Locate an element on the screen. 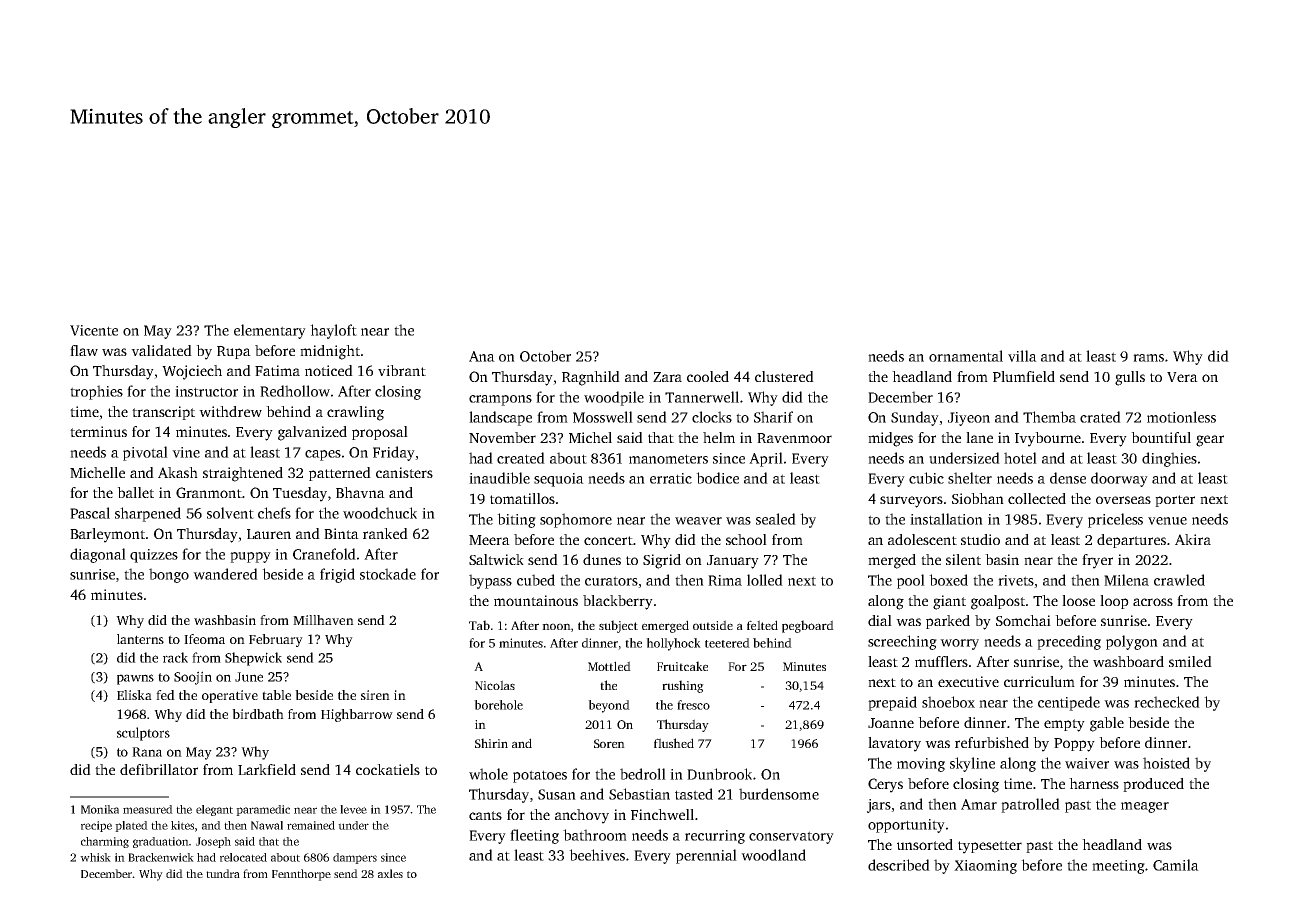 The height and width of the screenshot is (924, 1308). cants is located at coordinates (485, 815).
